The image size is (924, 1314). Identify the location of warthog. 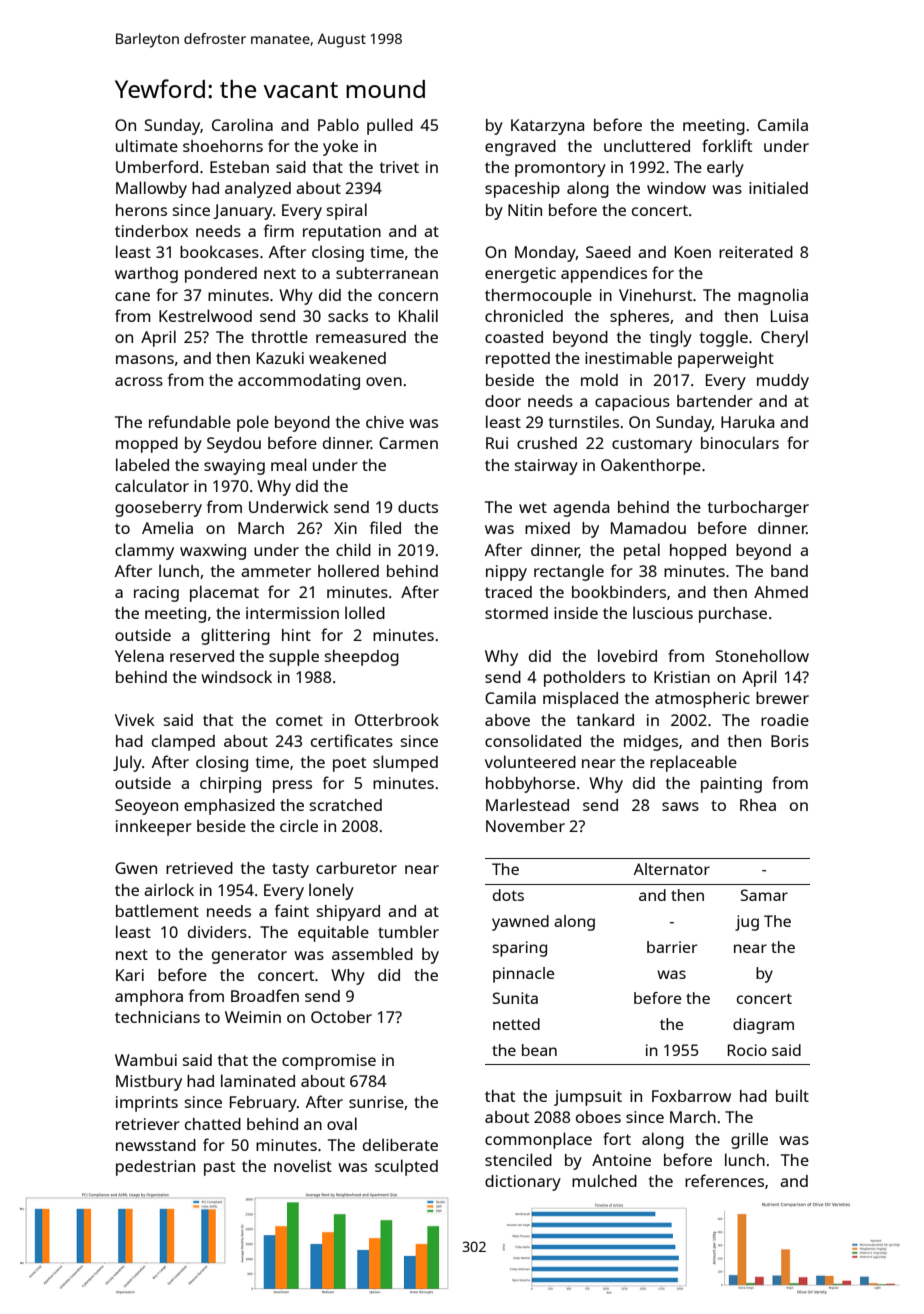
(146, 275).
